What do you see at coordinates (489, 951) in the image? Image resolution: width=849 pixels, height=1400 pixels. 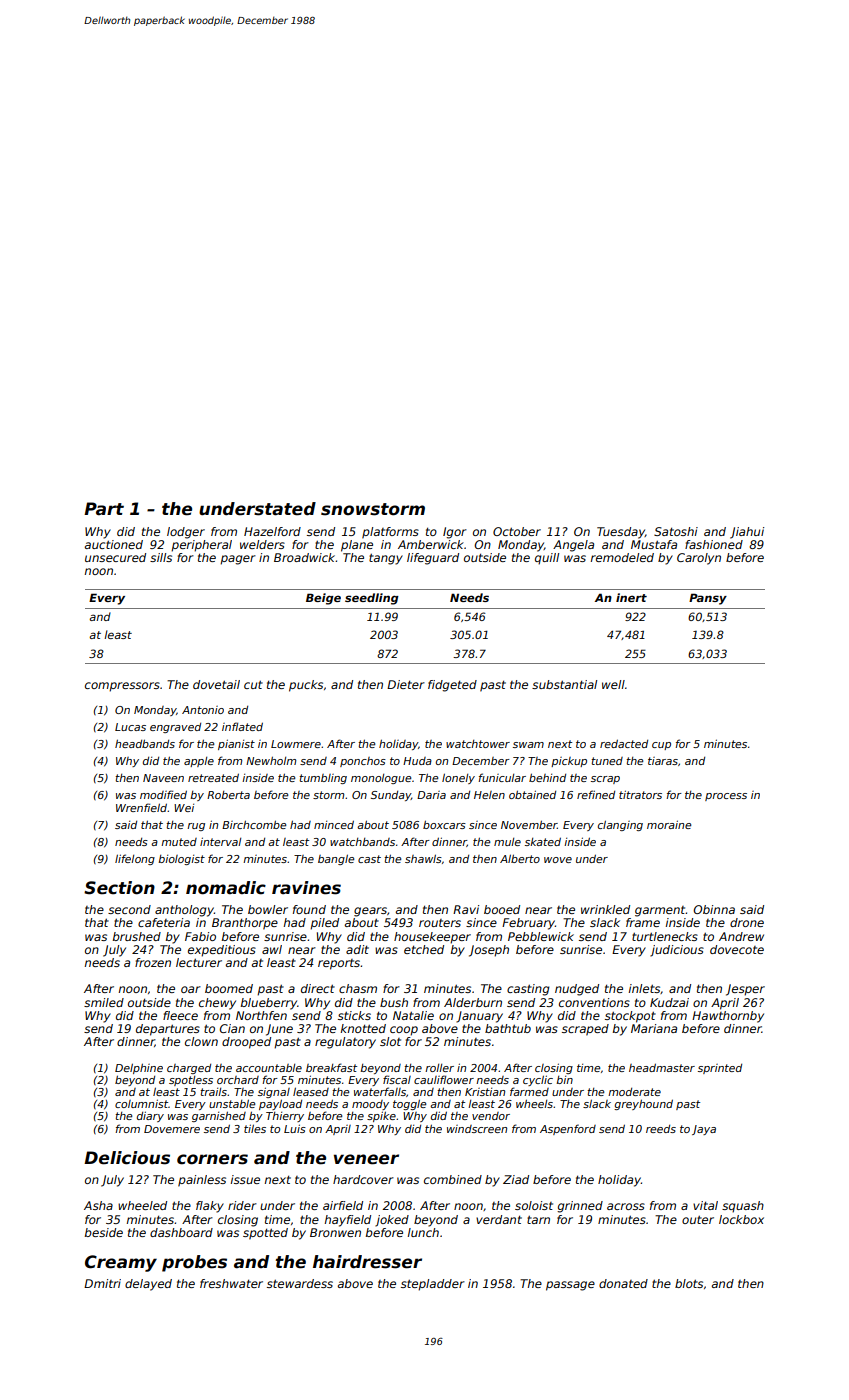 I see `Joseph` at bounding box center [489, 951].
